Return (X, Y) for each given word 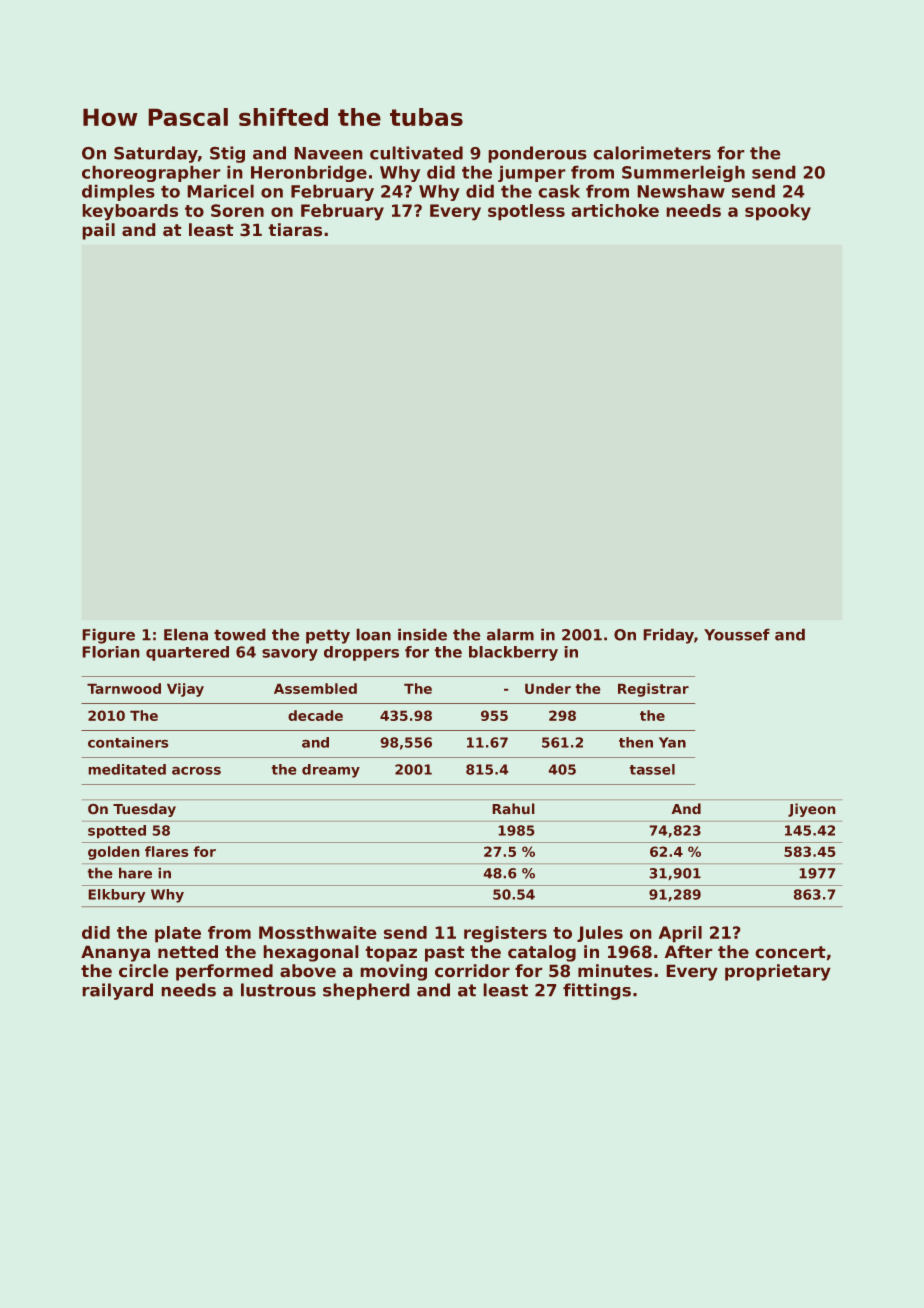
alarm (510, 635)
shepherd (366, 991)
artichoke (615, 210)
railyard (118, 991)
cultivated (416, 153)
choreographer (151, 174)
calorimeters (652, 153)
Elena (186, 635)
